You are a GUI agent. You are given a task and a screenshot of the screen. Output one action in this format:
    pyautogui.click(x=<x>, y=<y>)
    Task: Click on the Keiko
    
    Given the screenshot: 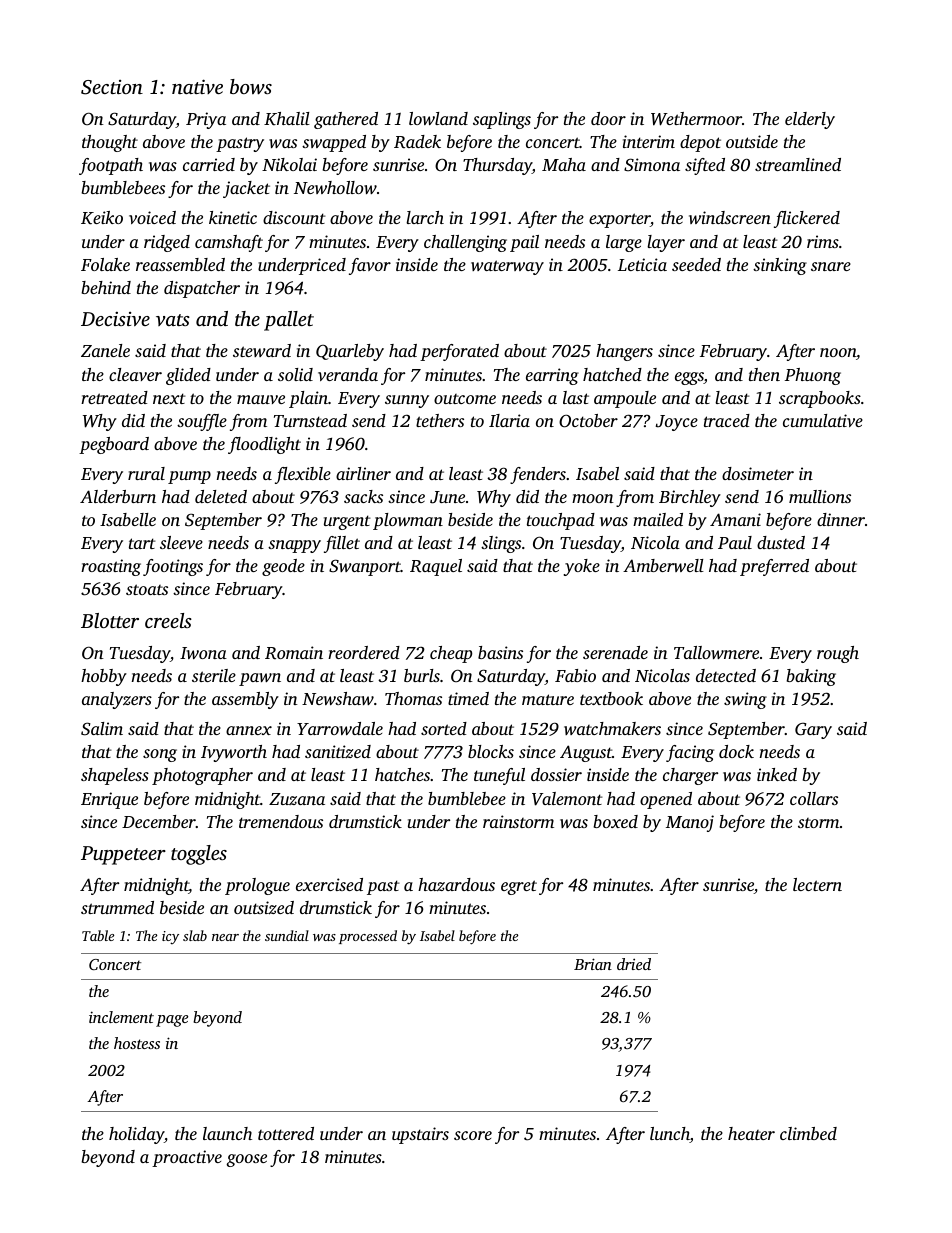 What is the action you would take?
    pyautogui.click(x=102, y=218)
